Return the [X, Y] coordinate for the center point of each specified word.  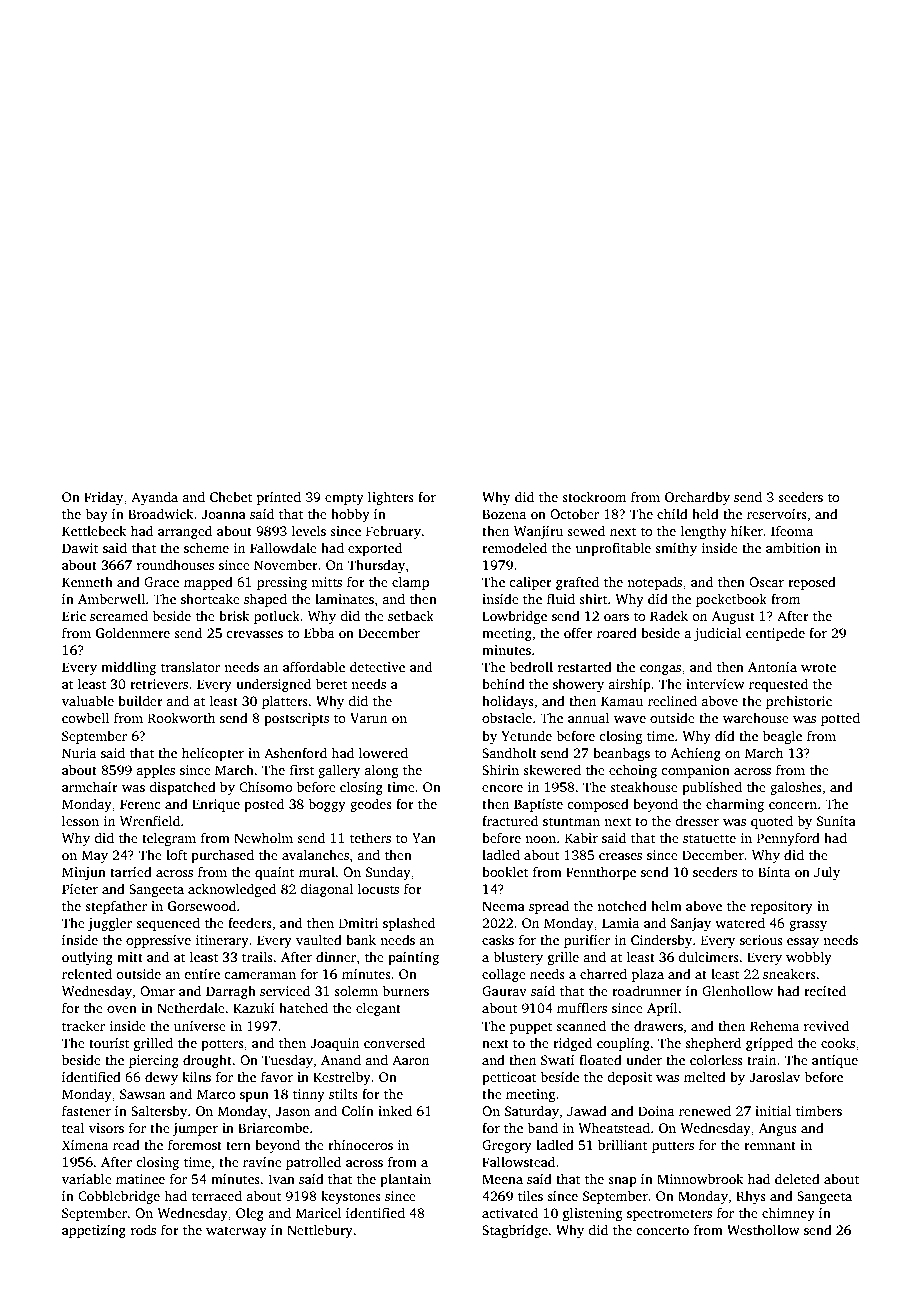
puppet [531, 1028]
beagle [782, 737]
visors [106, 1128]
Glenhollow [737, 990]
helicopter [213, 754]
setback [411, 615]
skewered [552, 769]
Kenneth [87, 582]
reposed [812, 583]
